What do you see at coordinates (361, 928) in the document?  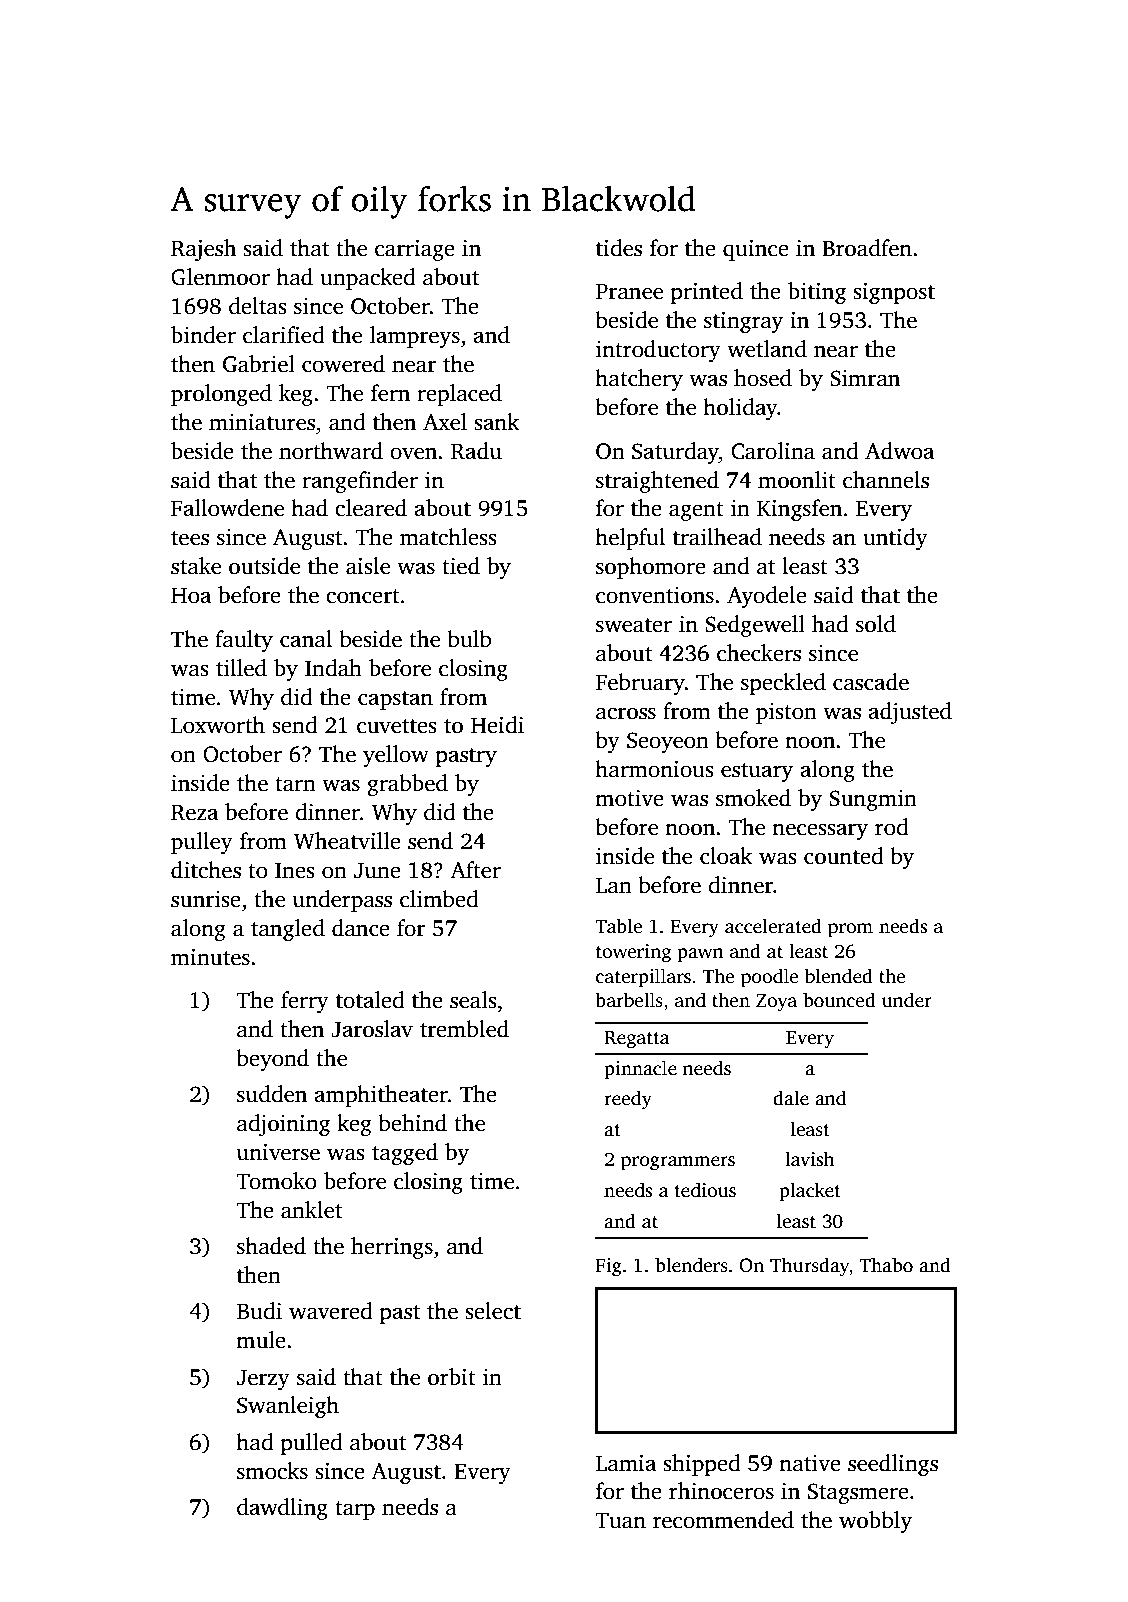 I see `dance` at bounding box center [361, 928].
